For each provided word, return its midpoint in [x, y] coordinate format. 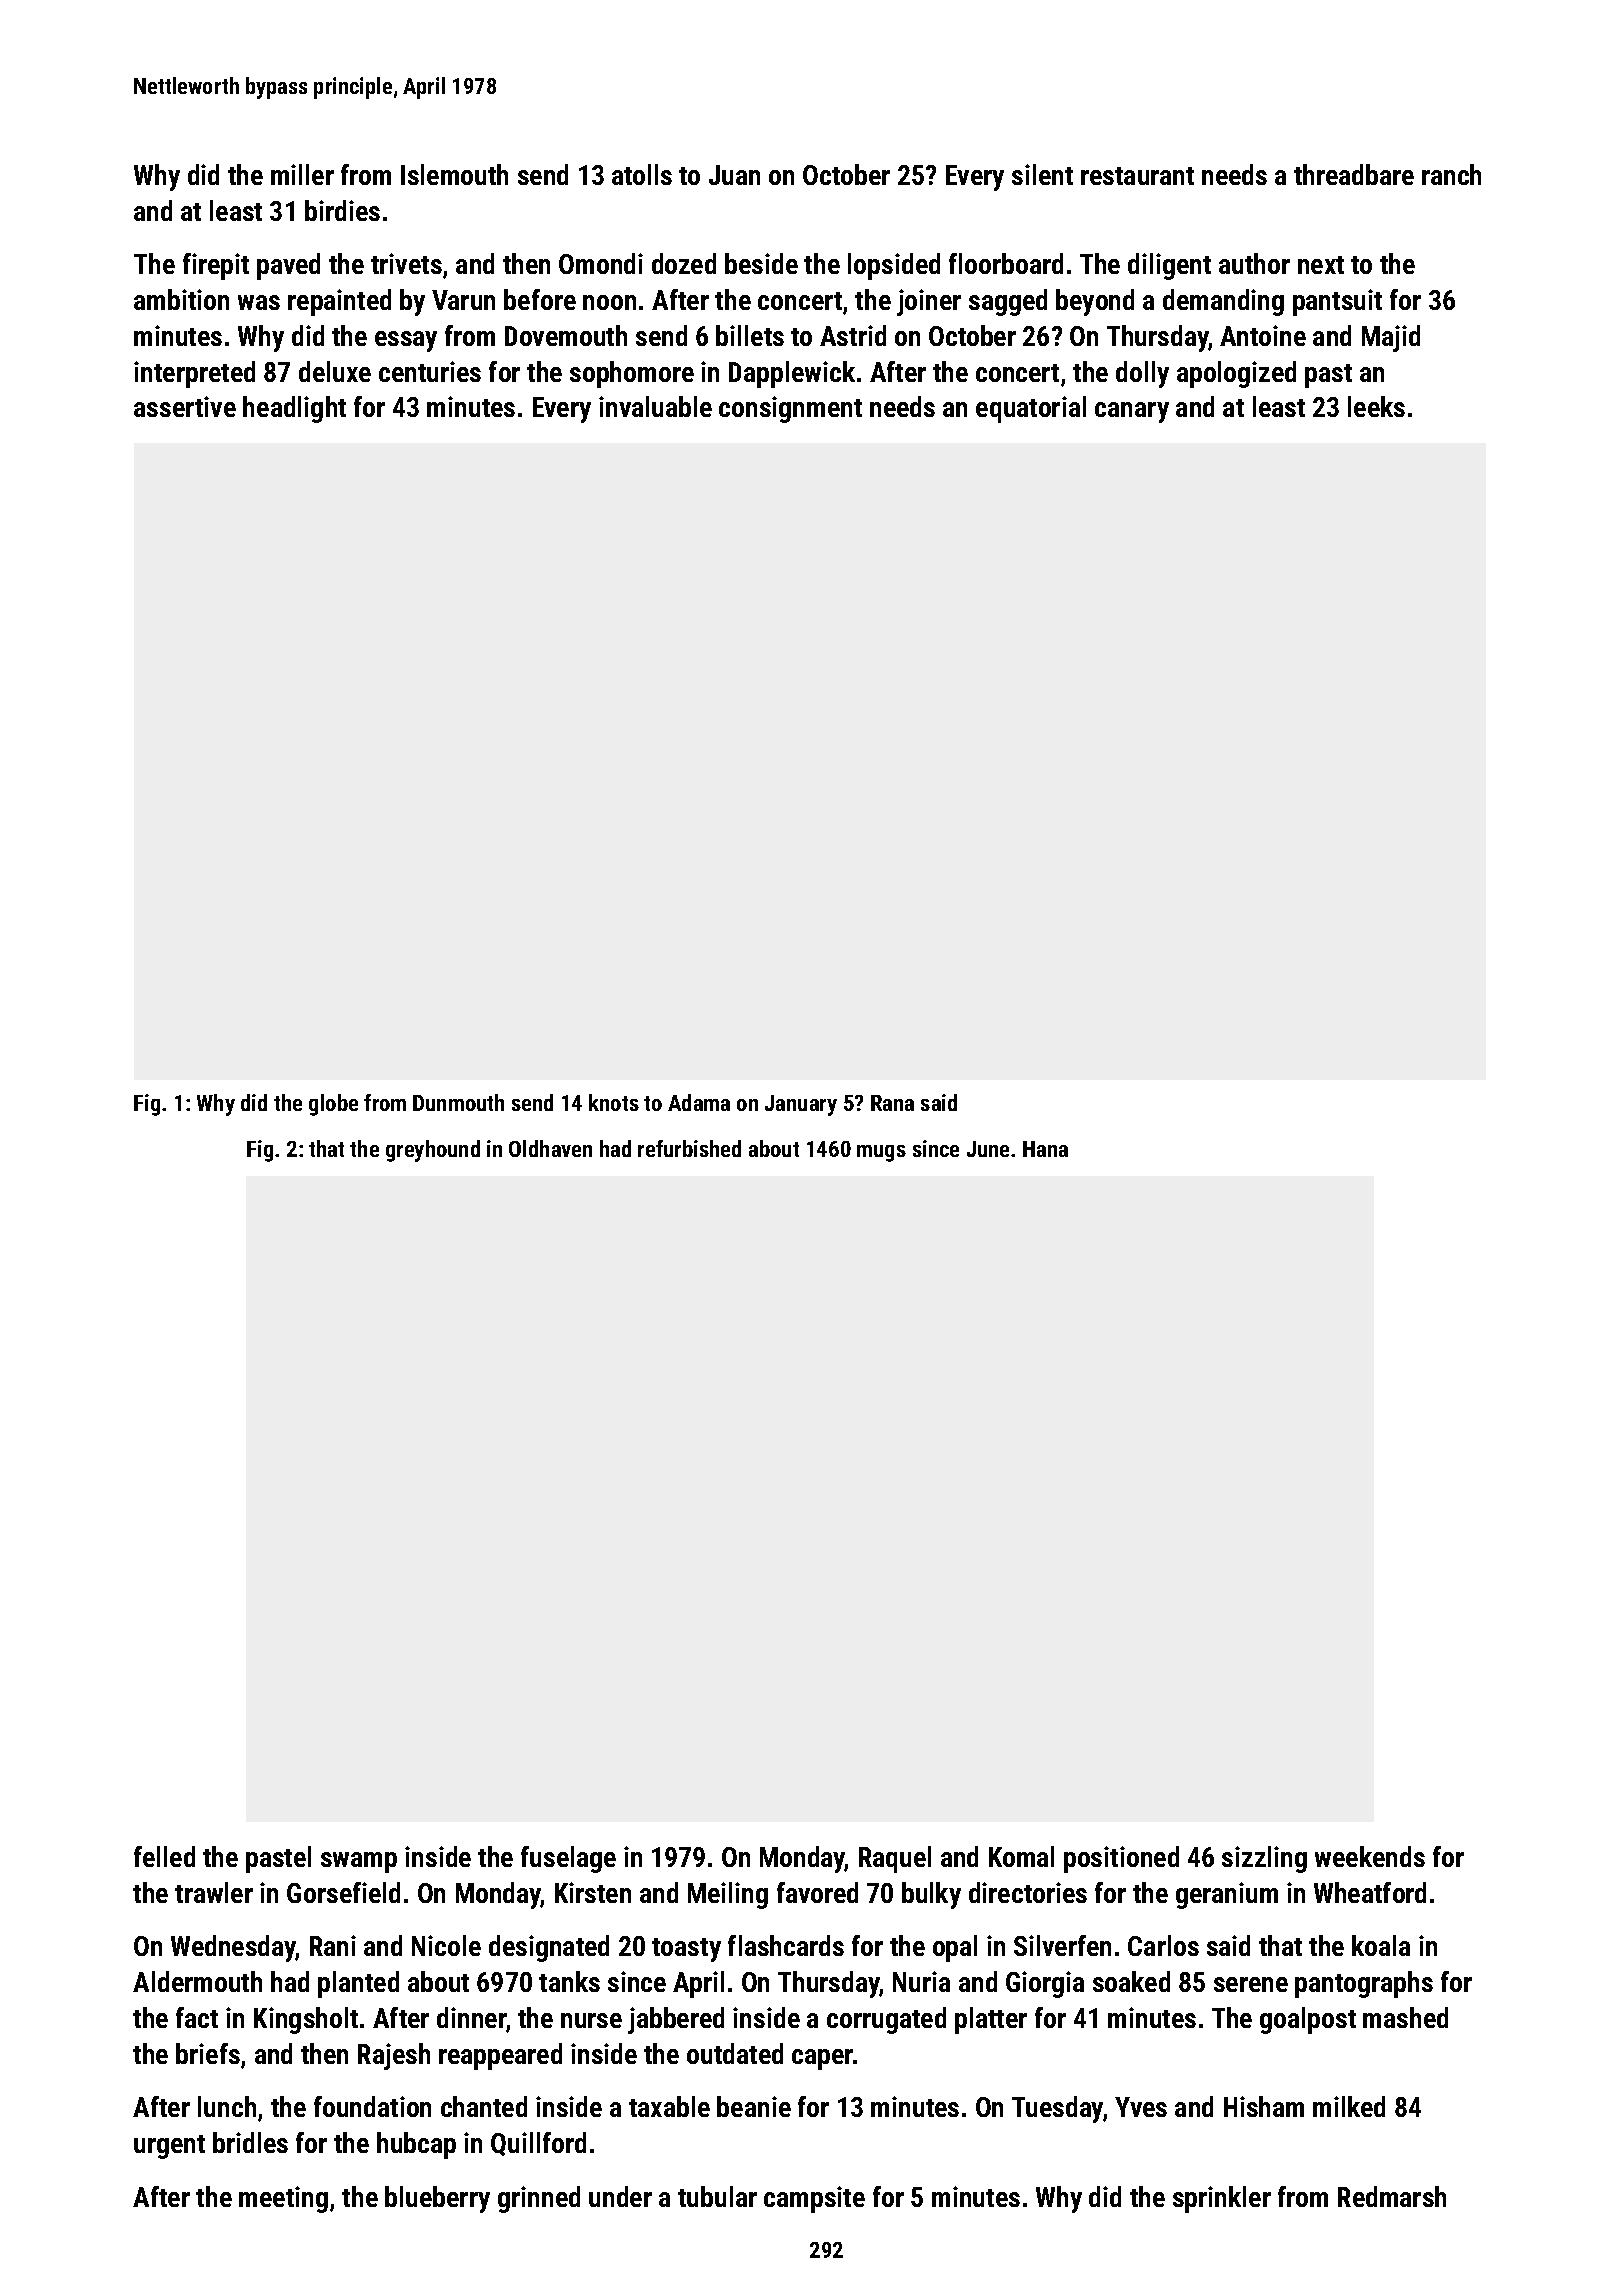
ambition [181, 299]
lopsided [894, 266]
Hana [1045, 1149]
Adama [699, 1102]
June [988, 1149]
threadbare [1354, 174]
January [801, 1105]
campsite [814, 2199]
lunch [227, 2106]
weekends [1370, 1856]
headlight [294, 409]
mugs [881, 1153]
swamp [359, 1862]
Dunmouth [458, 1102]
